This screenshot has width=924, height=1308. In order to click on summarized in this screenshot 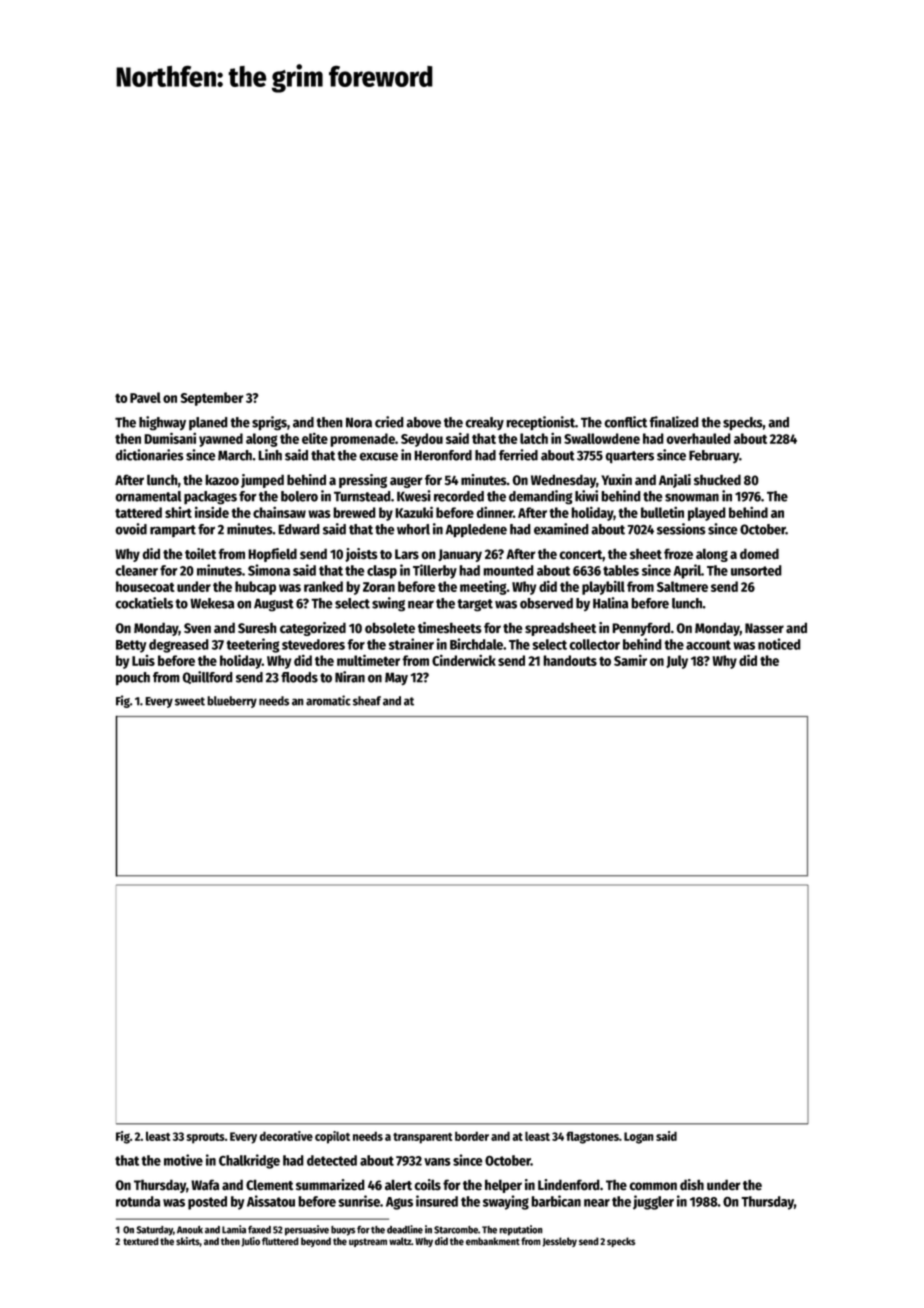, I will do `click(330, 1185)`.
